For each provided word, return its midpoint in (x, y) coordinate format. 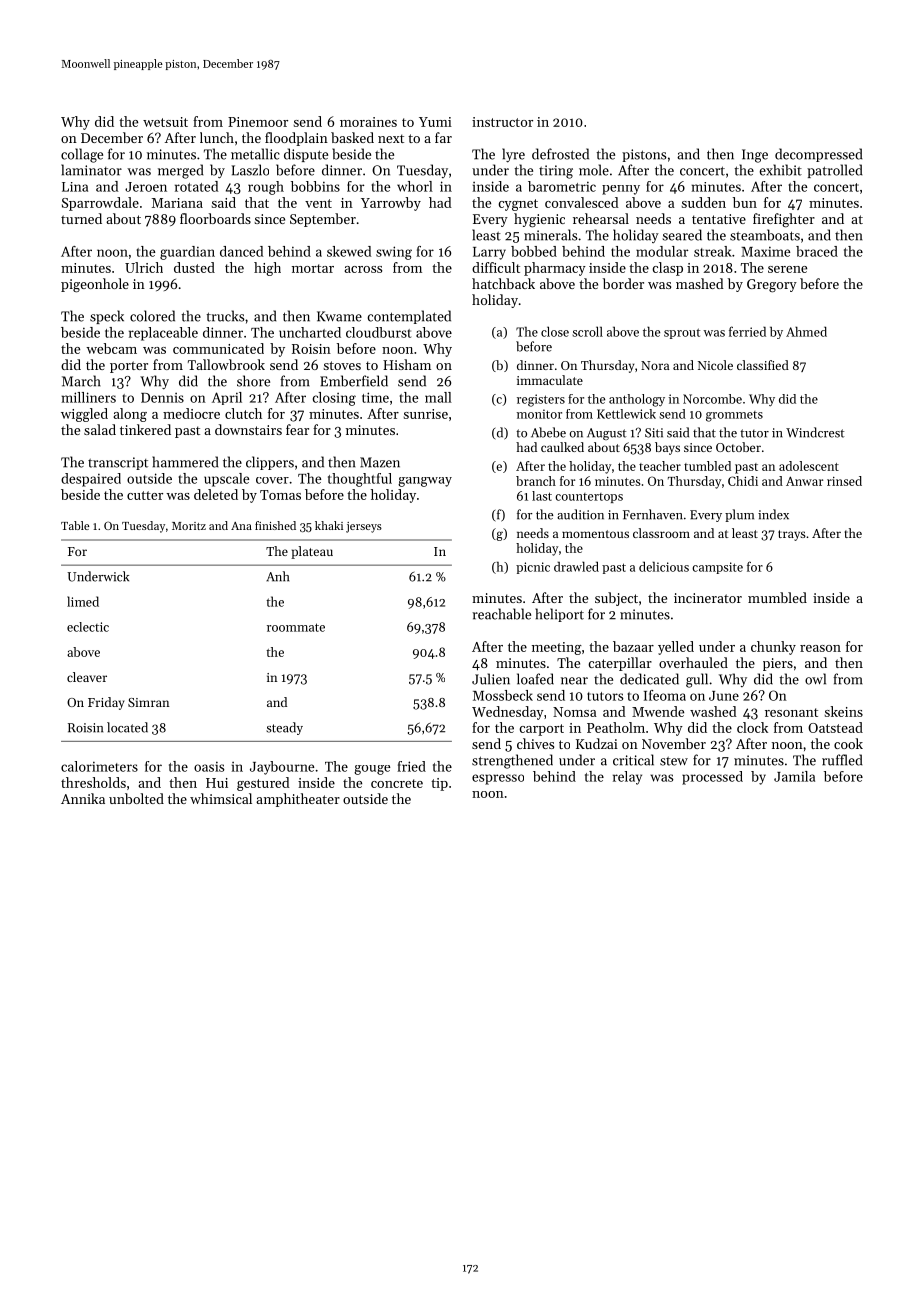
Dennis (162, 398)
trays (792, 535)
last (542, 496)
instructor (502, 122)
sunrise (426, 414)
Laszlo (250, 170)
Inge (755, 156)
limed (83, 601)
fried (411, 766)
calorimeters (99, 766)
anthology (637, 400)
